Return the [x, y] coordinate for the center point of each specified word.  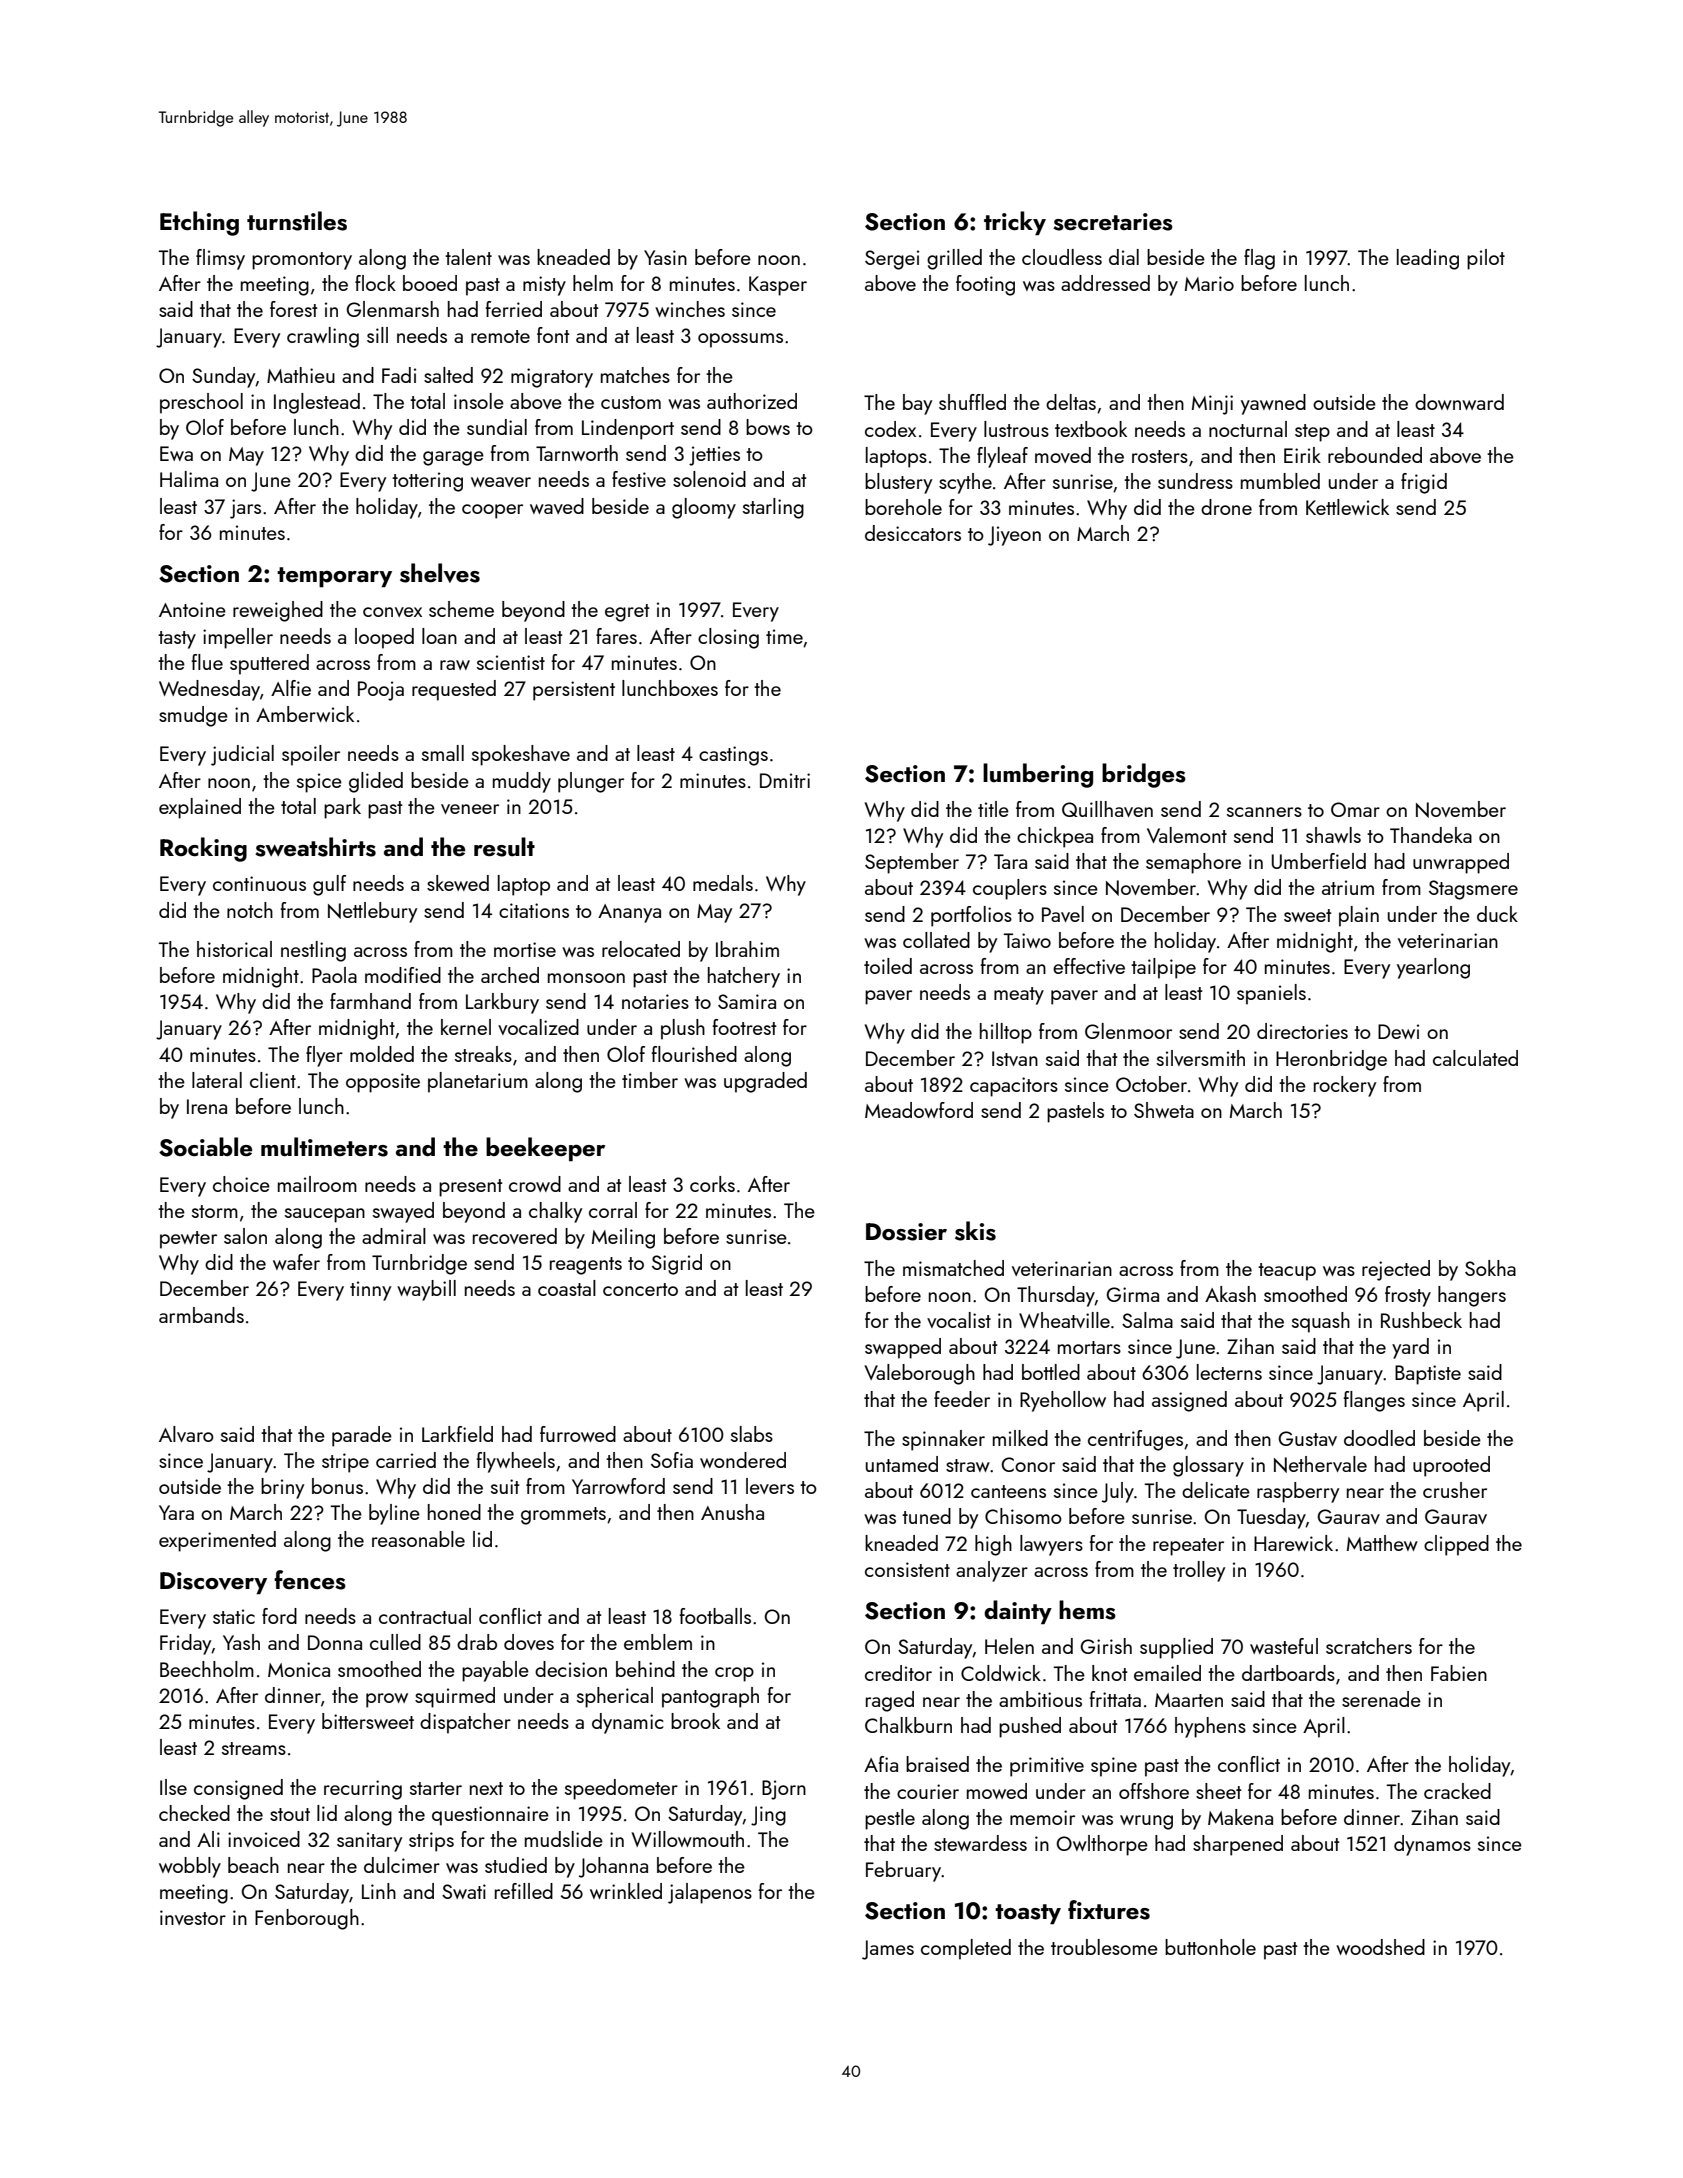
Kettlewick [1347, 507]
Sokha [1490, 1268]
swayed [403, 1212]
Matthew [1382, 1543]
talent [468, 257]
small [443, 753]
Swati [464, 1891]
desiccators [913, 533]
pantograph [710, 1697]
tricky [1015, 223]
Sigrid [677, 1264]
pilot [1486, 259]
